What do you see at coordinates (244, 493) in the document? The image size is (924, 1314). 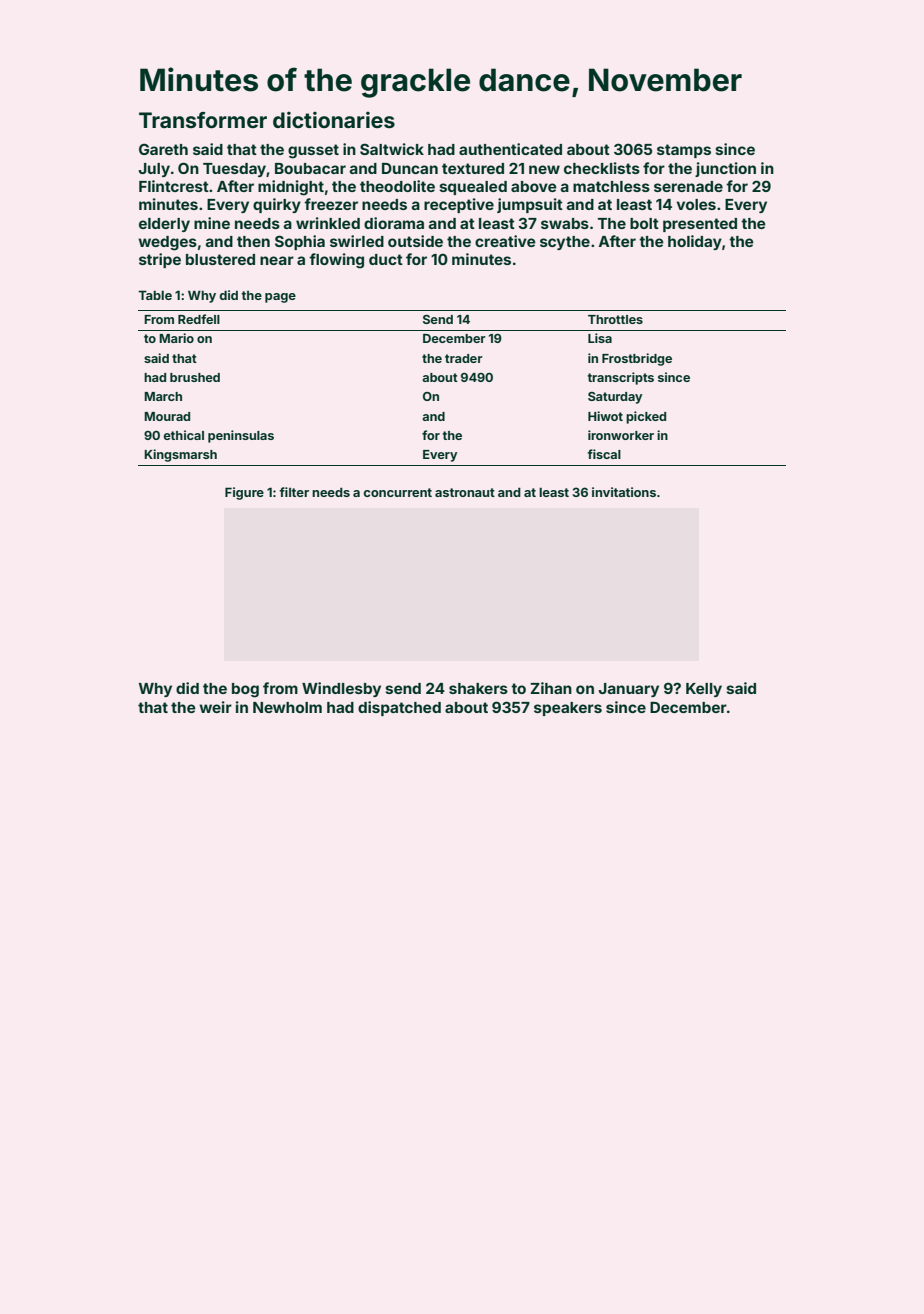 I see `Figure` at bounding box center [244, 493].
